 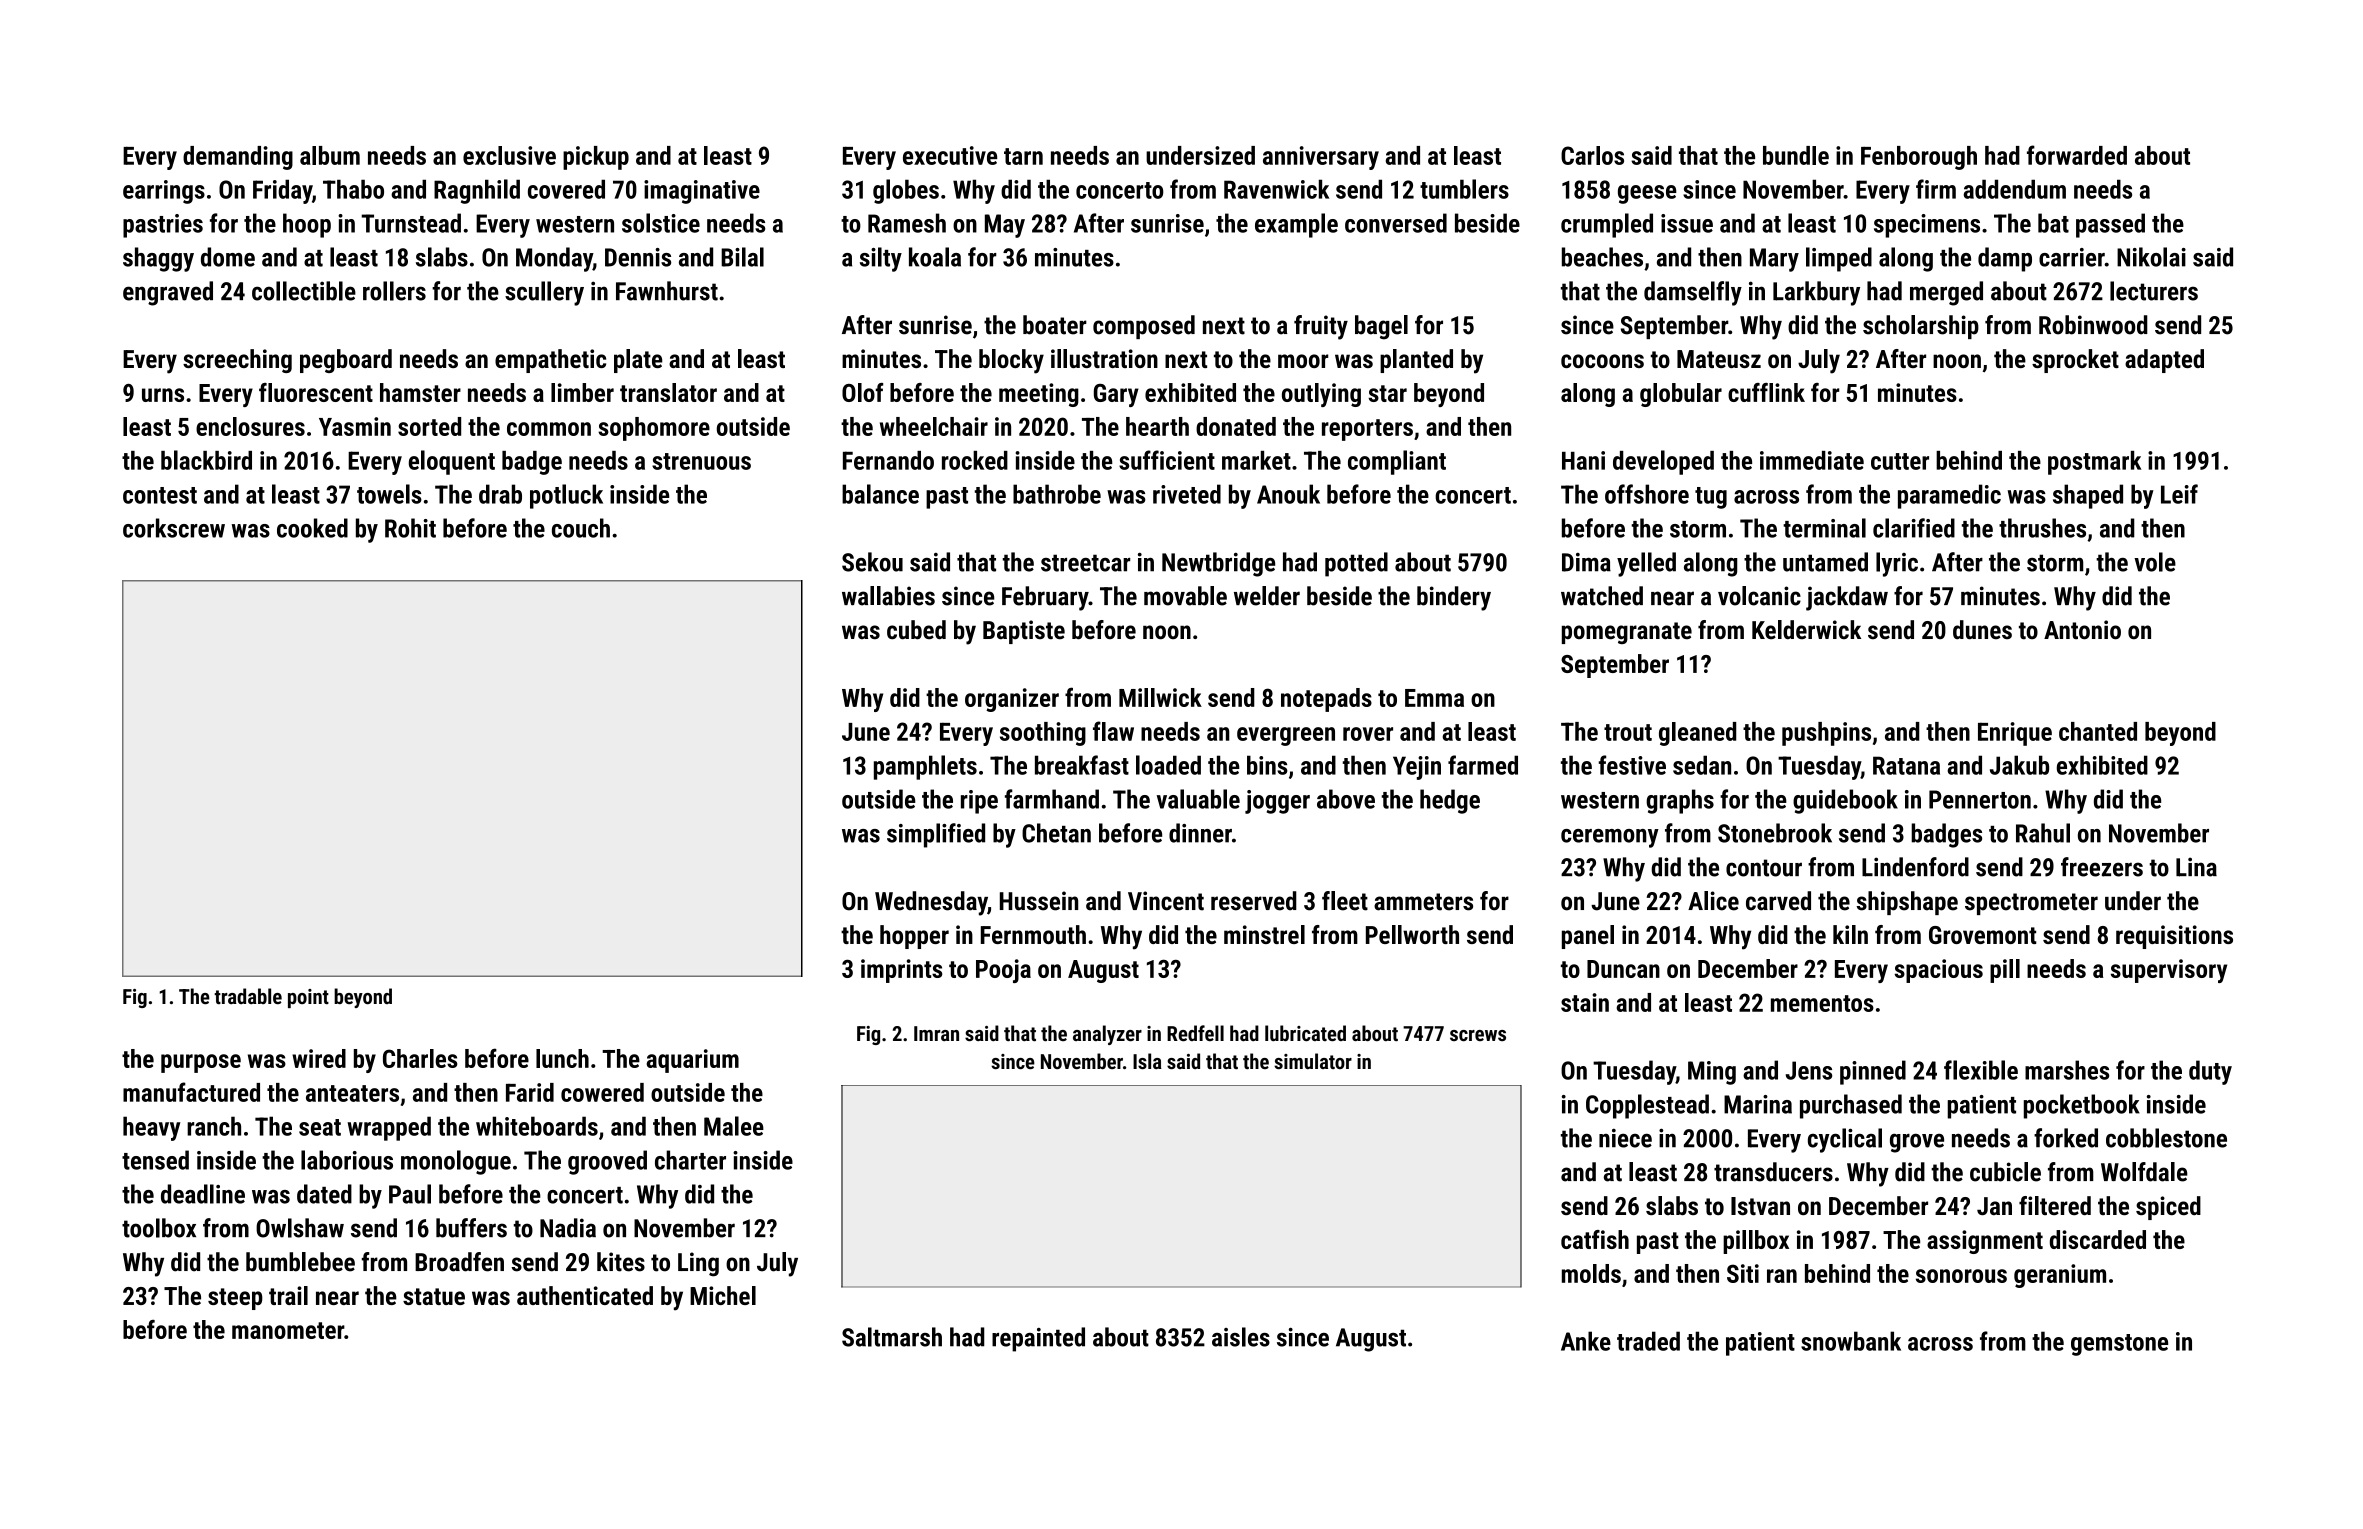 I want to click on album, so click(x=330, y=155).
